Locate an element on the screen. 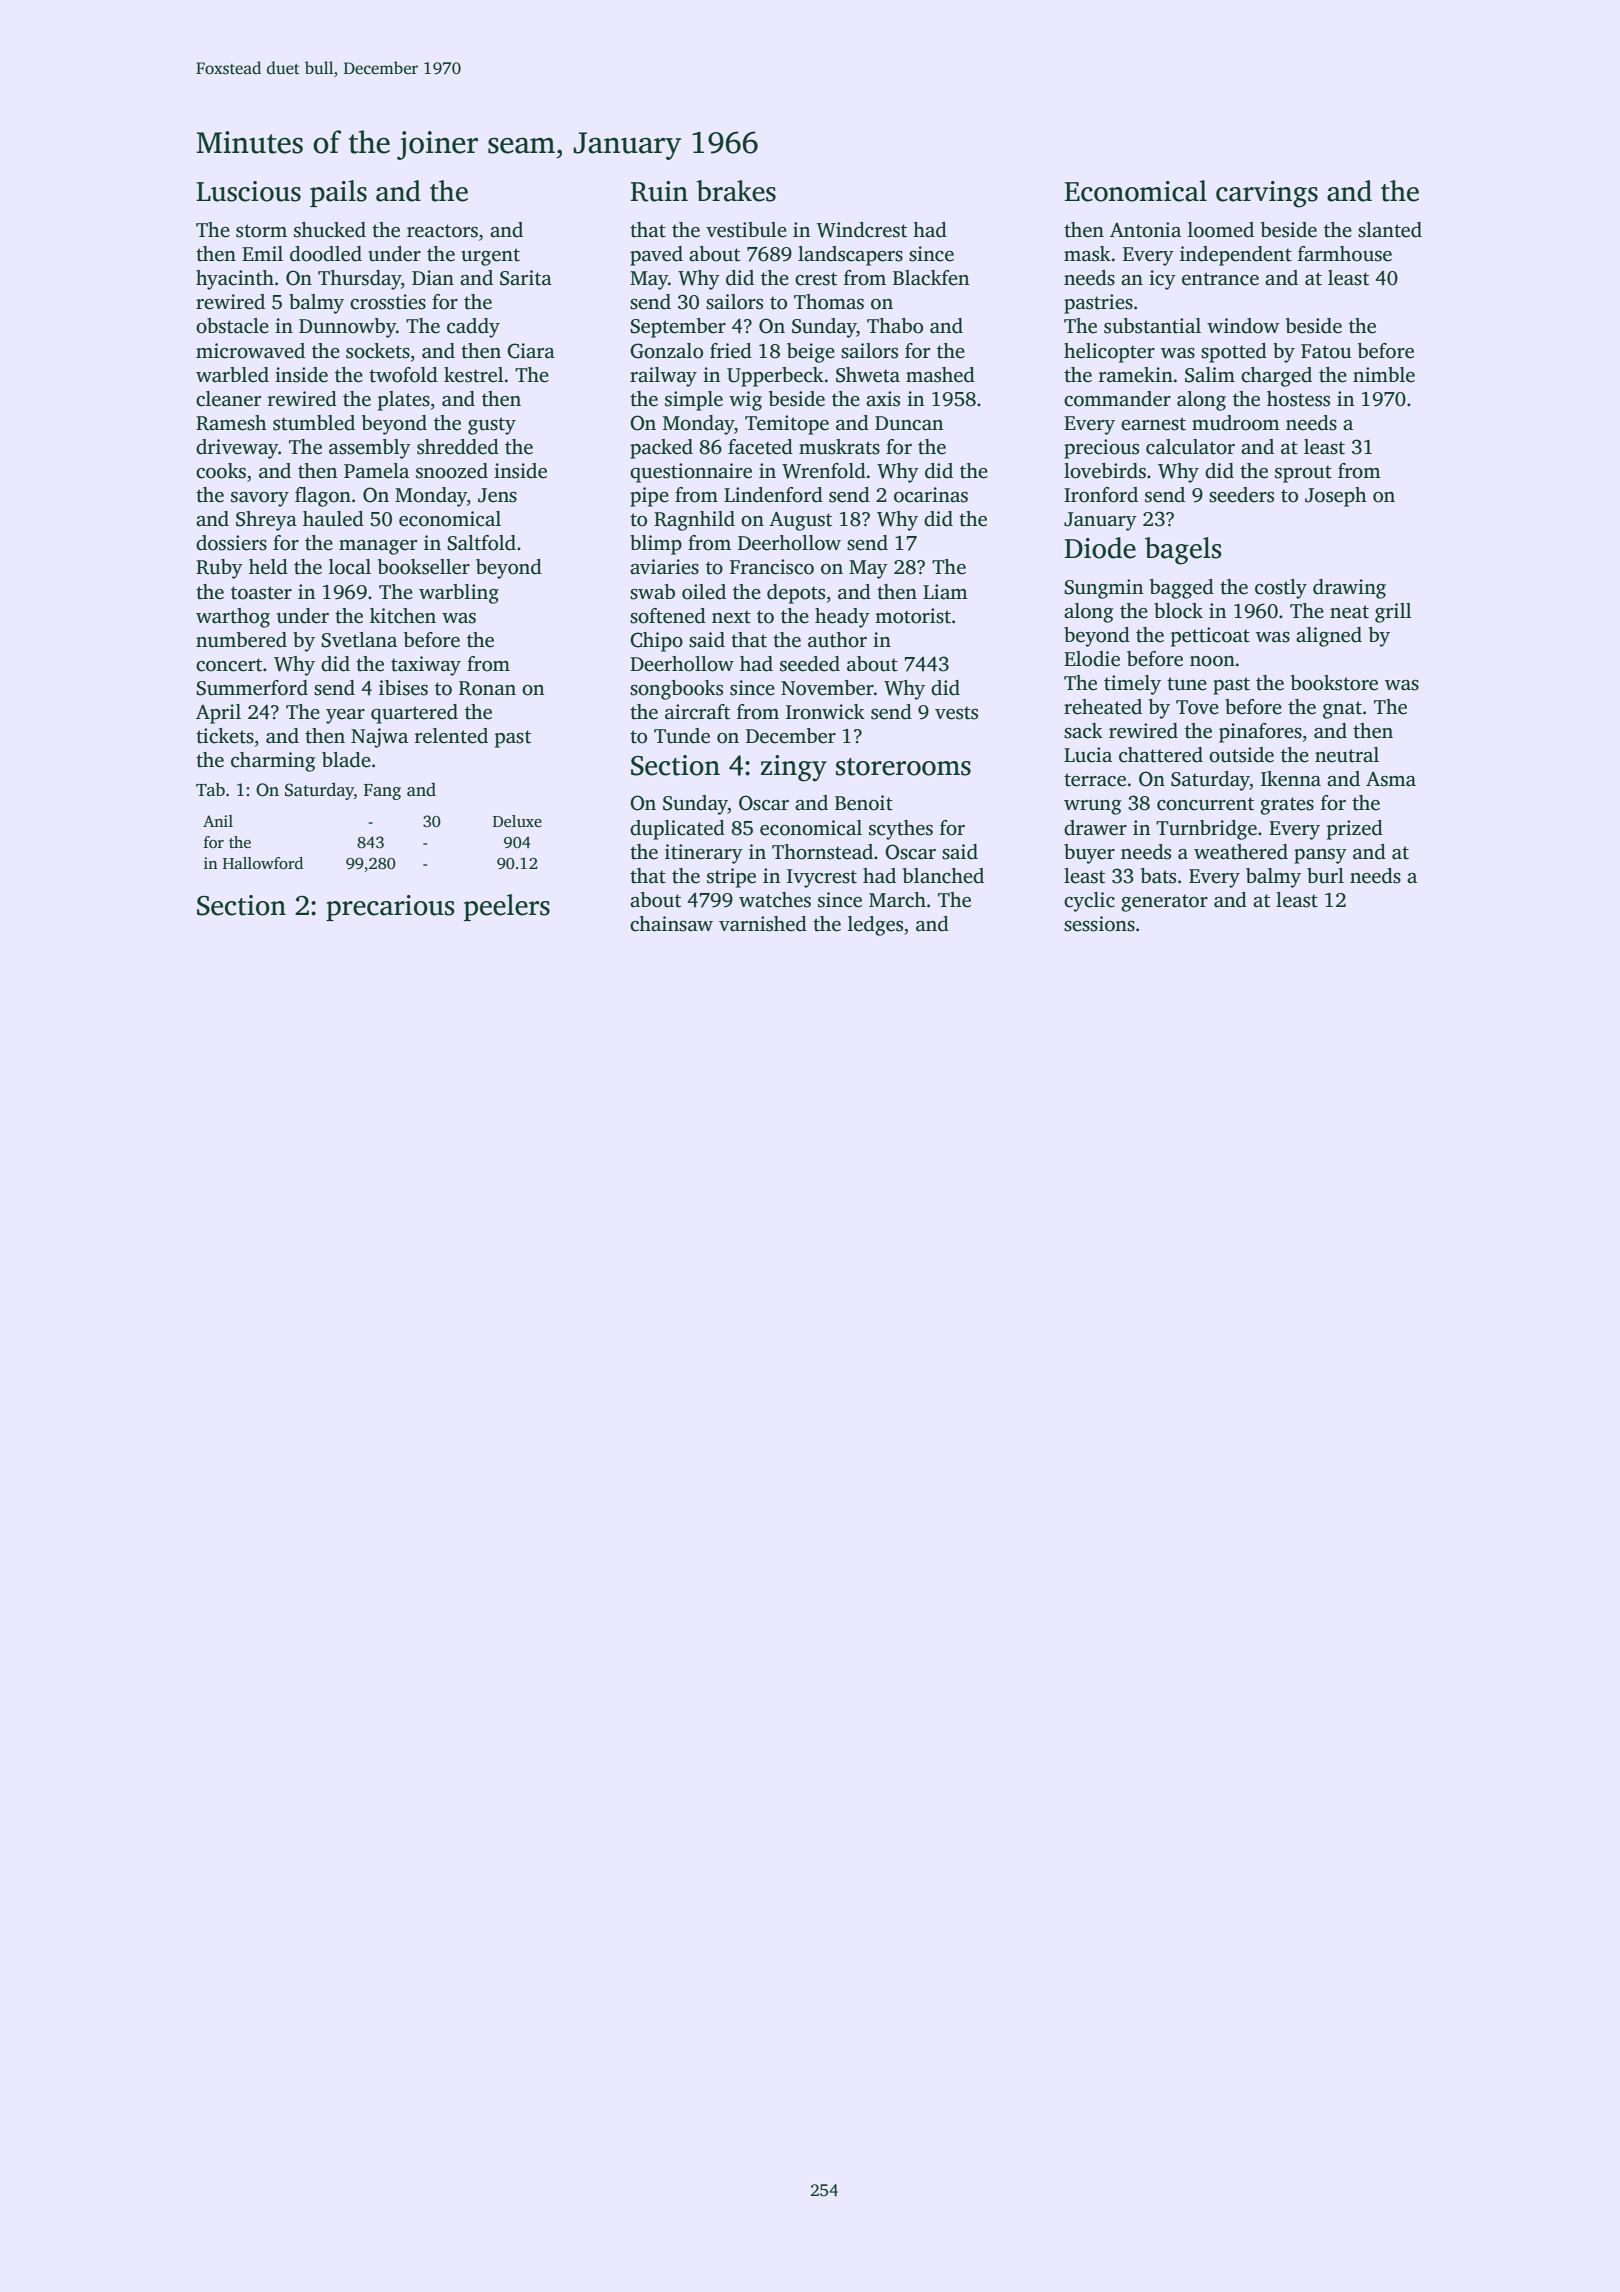 The width and height of the screenshot is (1620, 2292). carvings is located at coordinates (1267, 194).
